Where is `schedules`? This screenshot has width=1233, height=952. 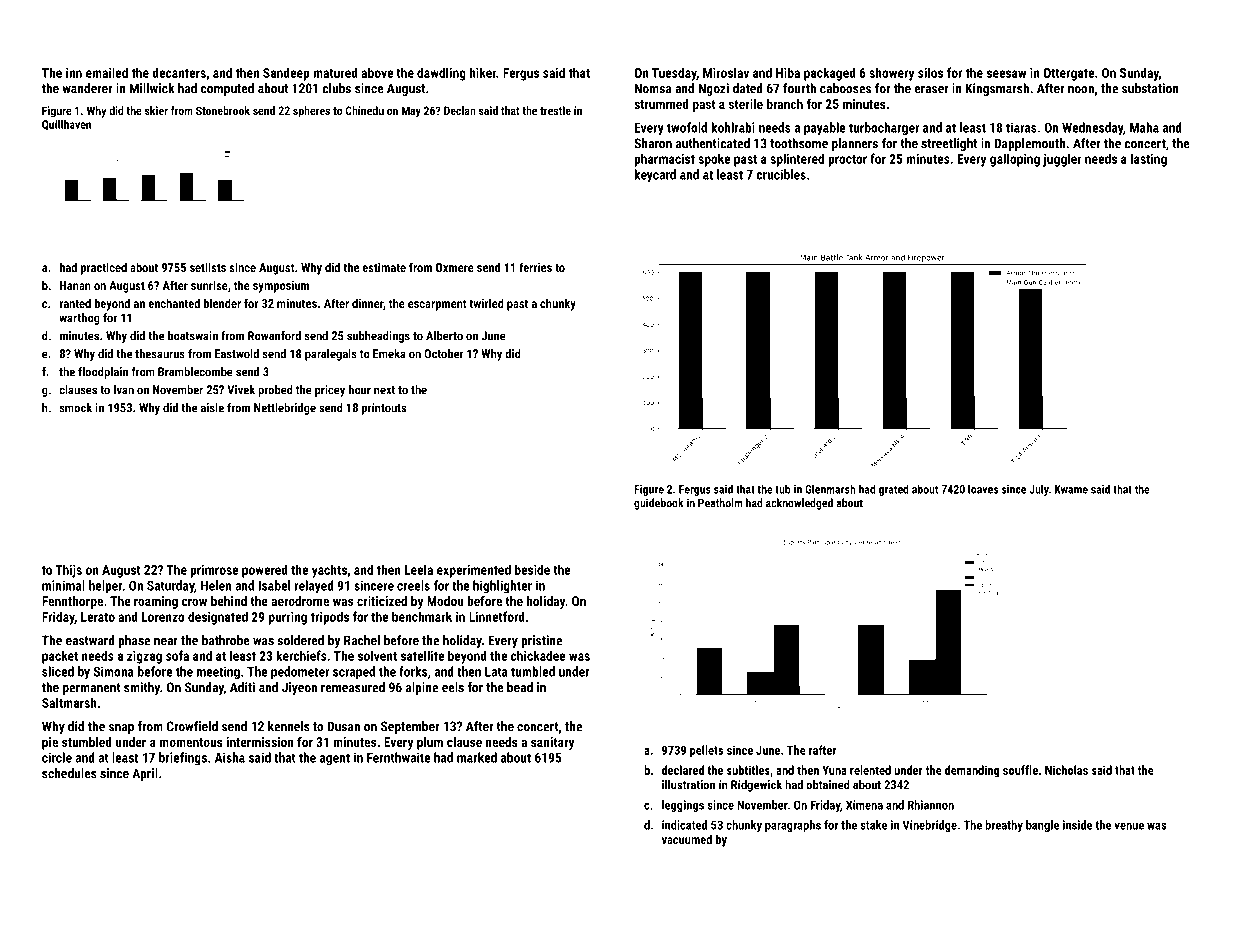 schedules is located at coordinates (69, 773).
